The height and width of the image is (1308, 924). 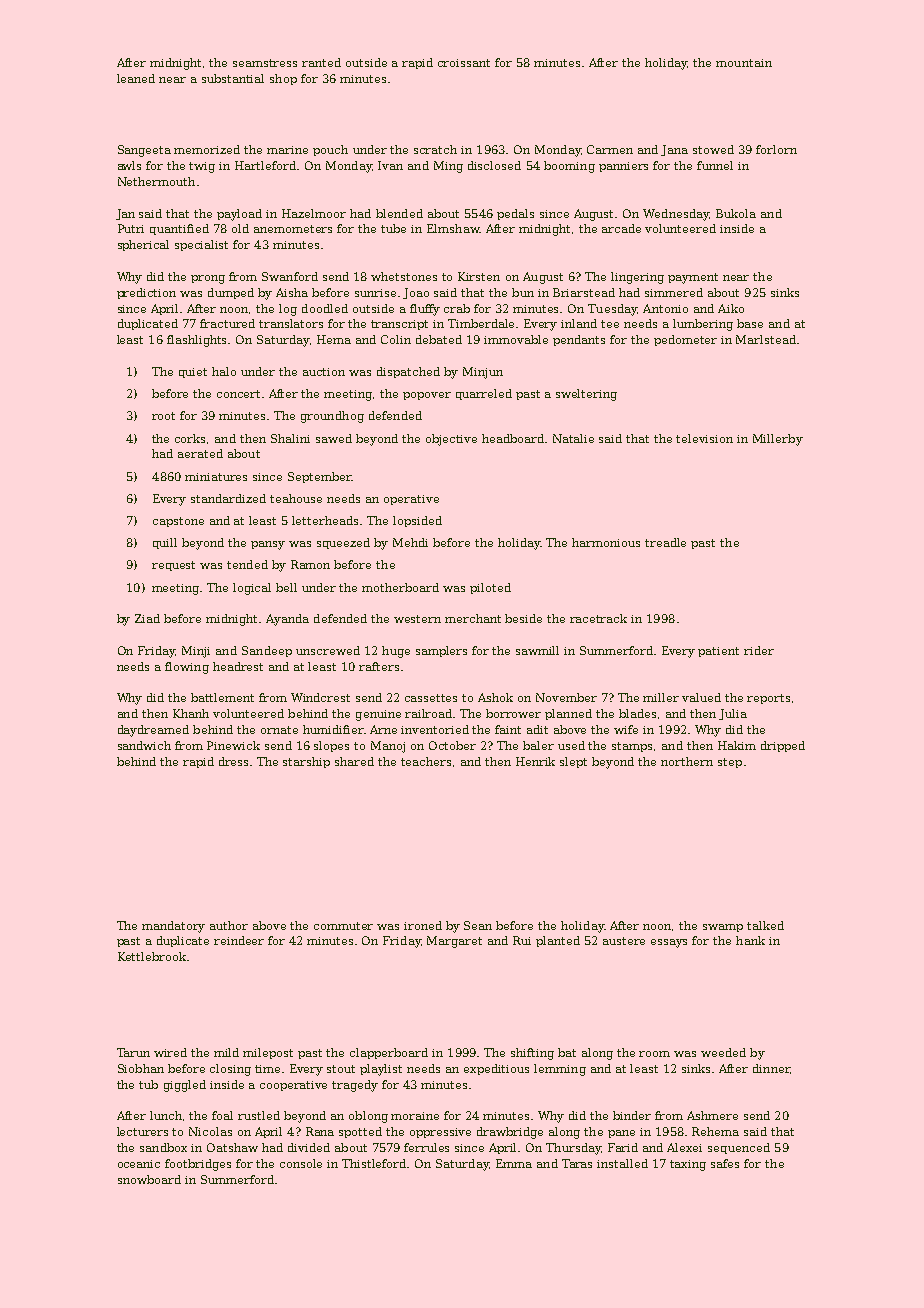 What do you see at coordinates (306, 762) in the image?
I see `starship` at bounding box center [306, 762].
